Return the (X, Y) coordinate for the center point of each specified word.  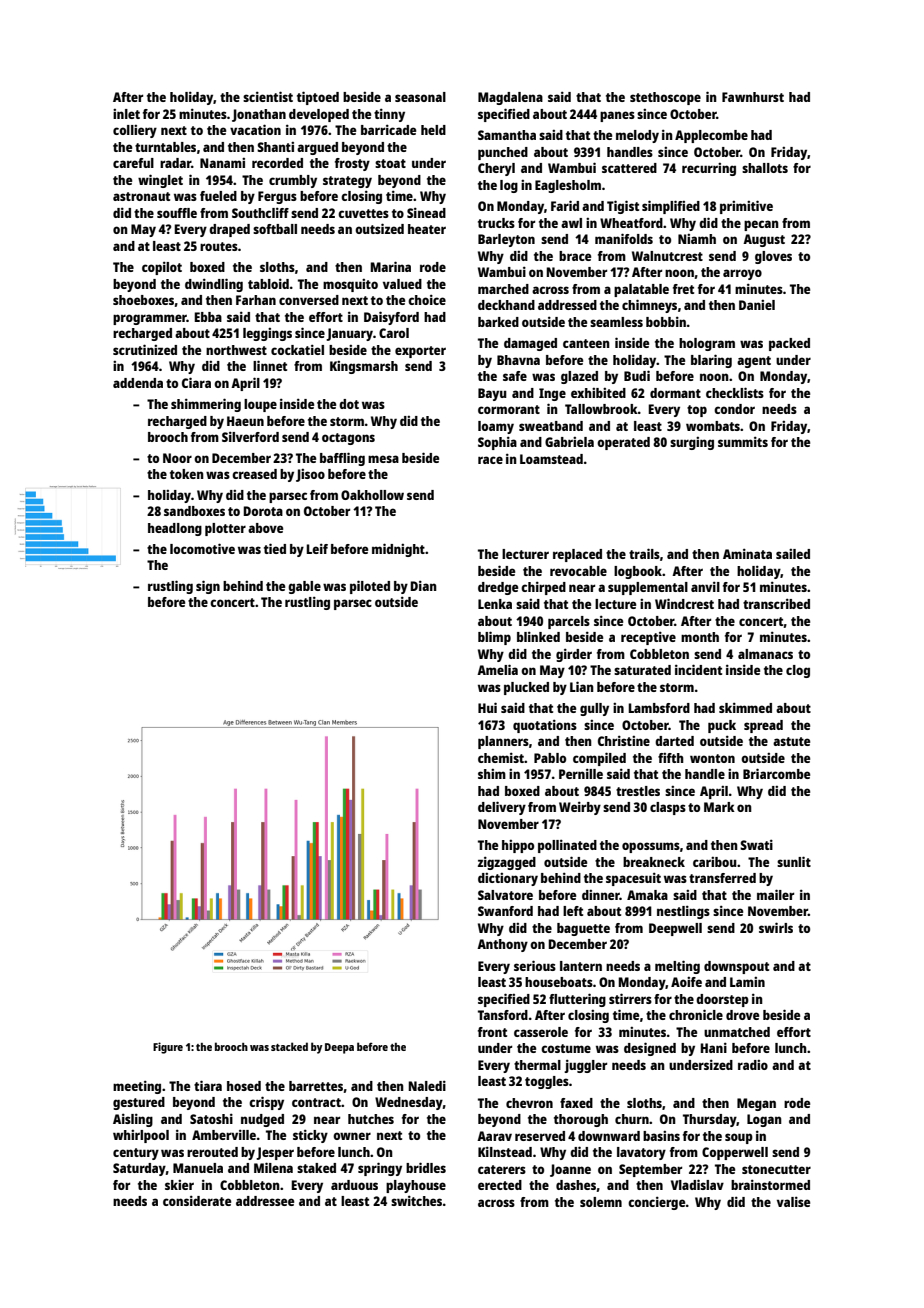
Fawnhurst (753, 97)
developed (319, 115)
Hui (487, 707)
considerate (197, 1200)
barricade (388, 129)
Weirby (580, 808)
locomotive (202, 548)
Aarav (494, 1136)
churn (632, 1119)
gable (304, 587)
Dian (423, 585)
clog (798, 671)
